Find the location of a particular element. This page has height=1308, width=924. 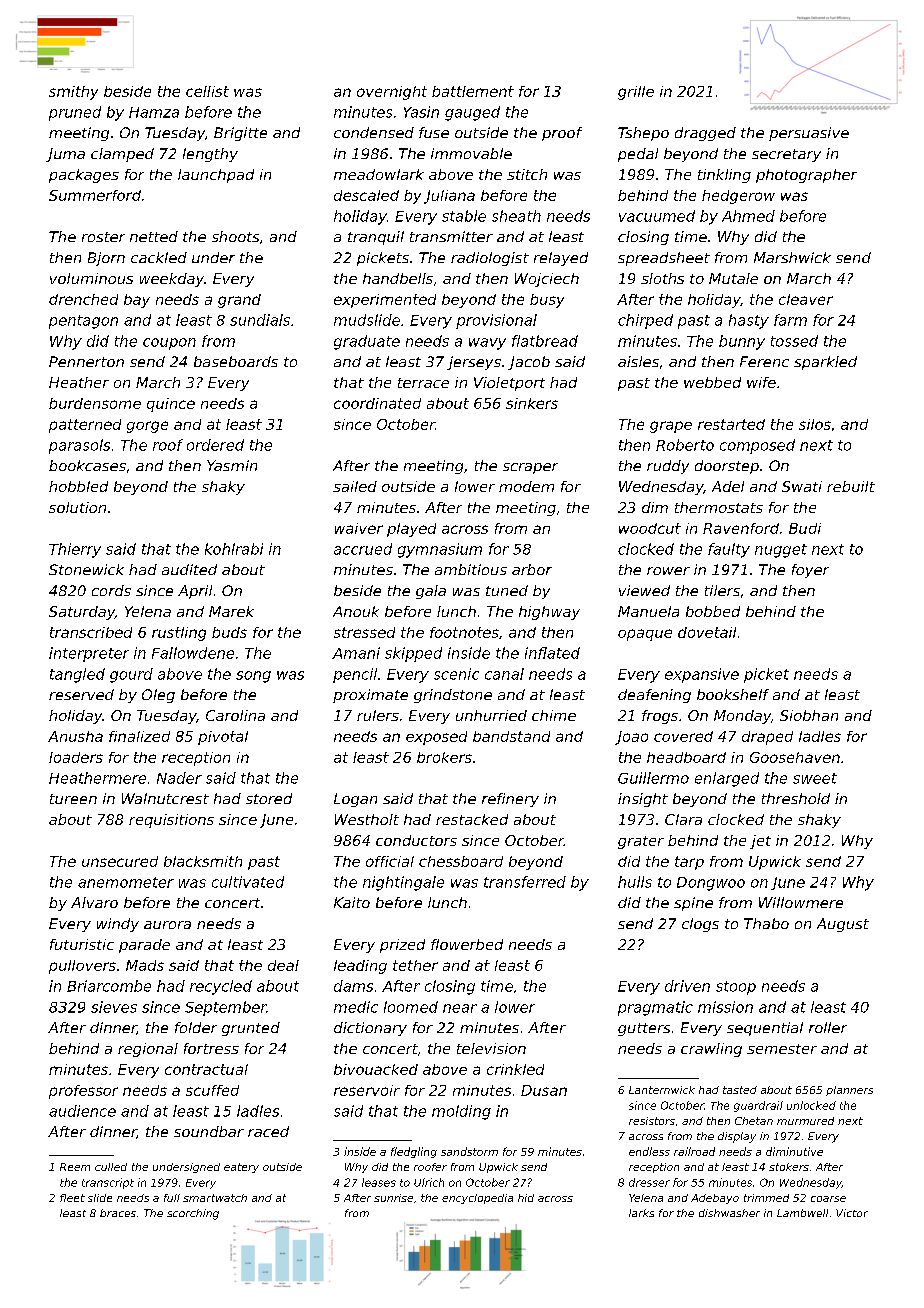

Joao is located at coordinates (631, 738).
